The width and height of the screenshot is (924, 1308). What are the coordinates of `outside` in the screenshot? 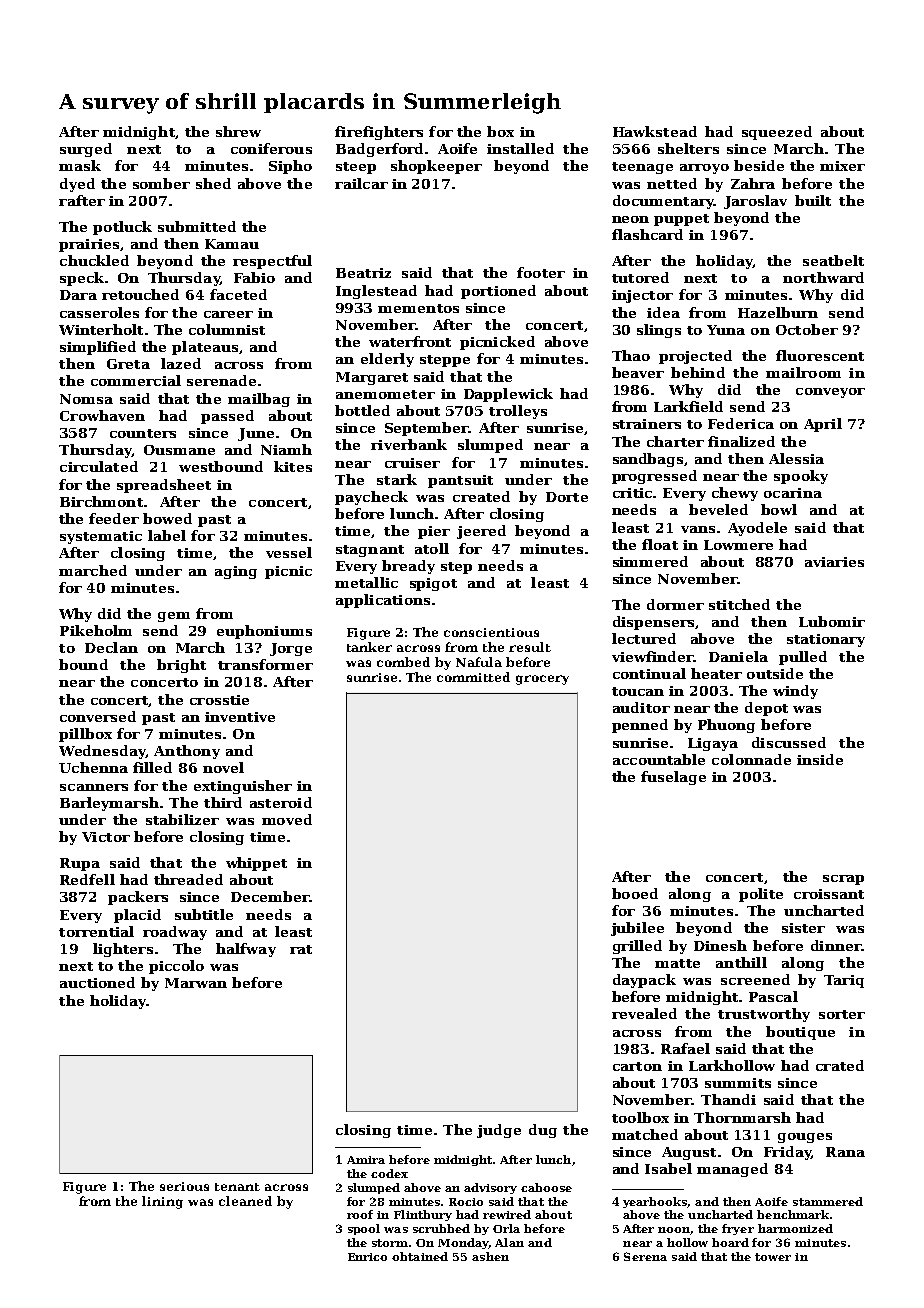 It's located at (775, 673).
